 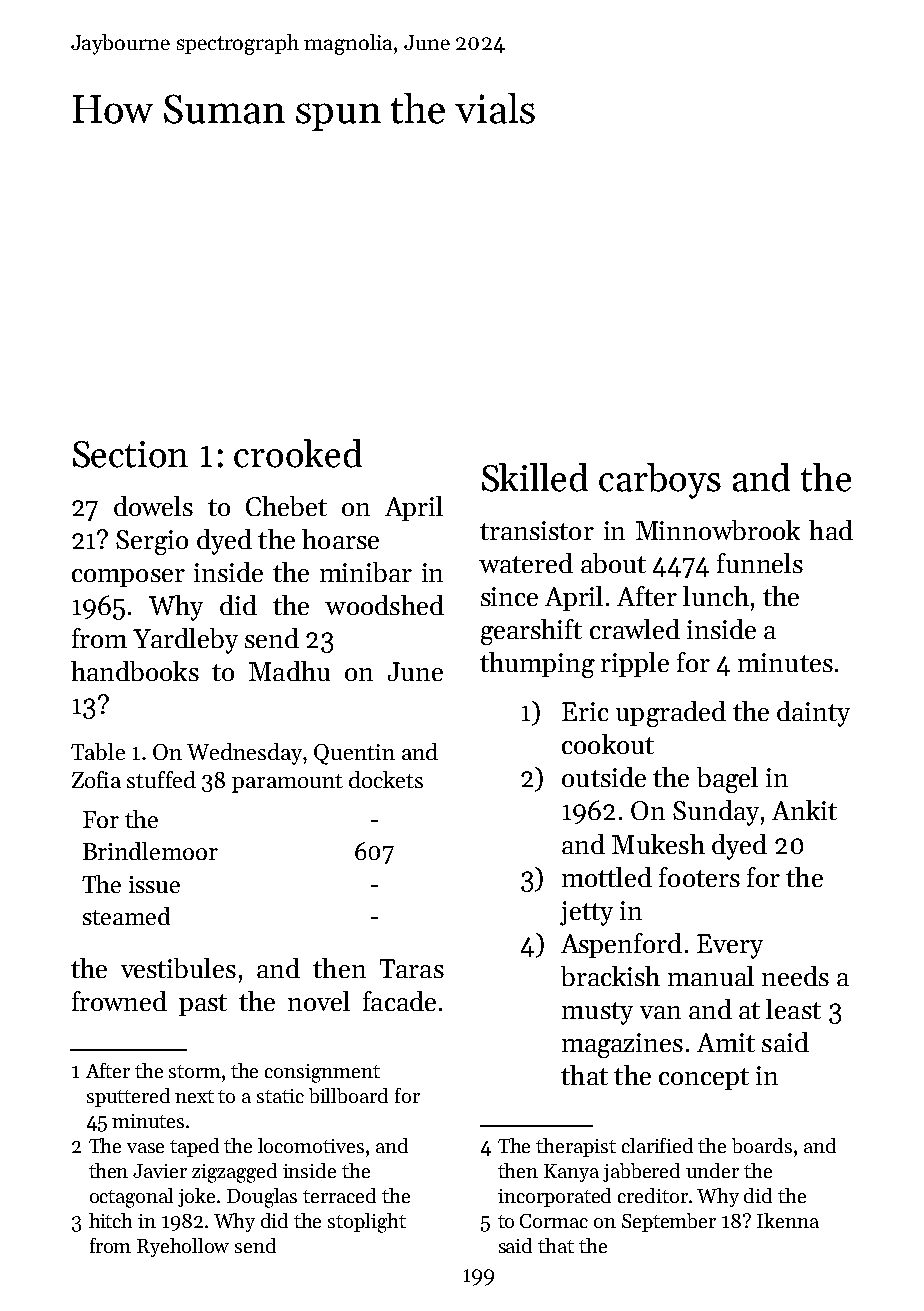 I want to click on carboys, so click(x=660, y=481).
